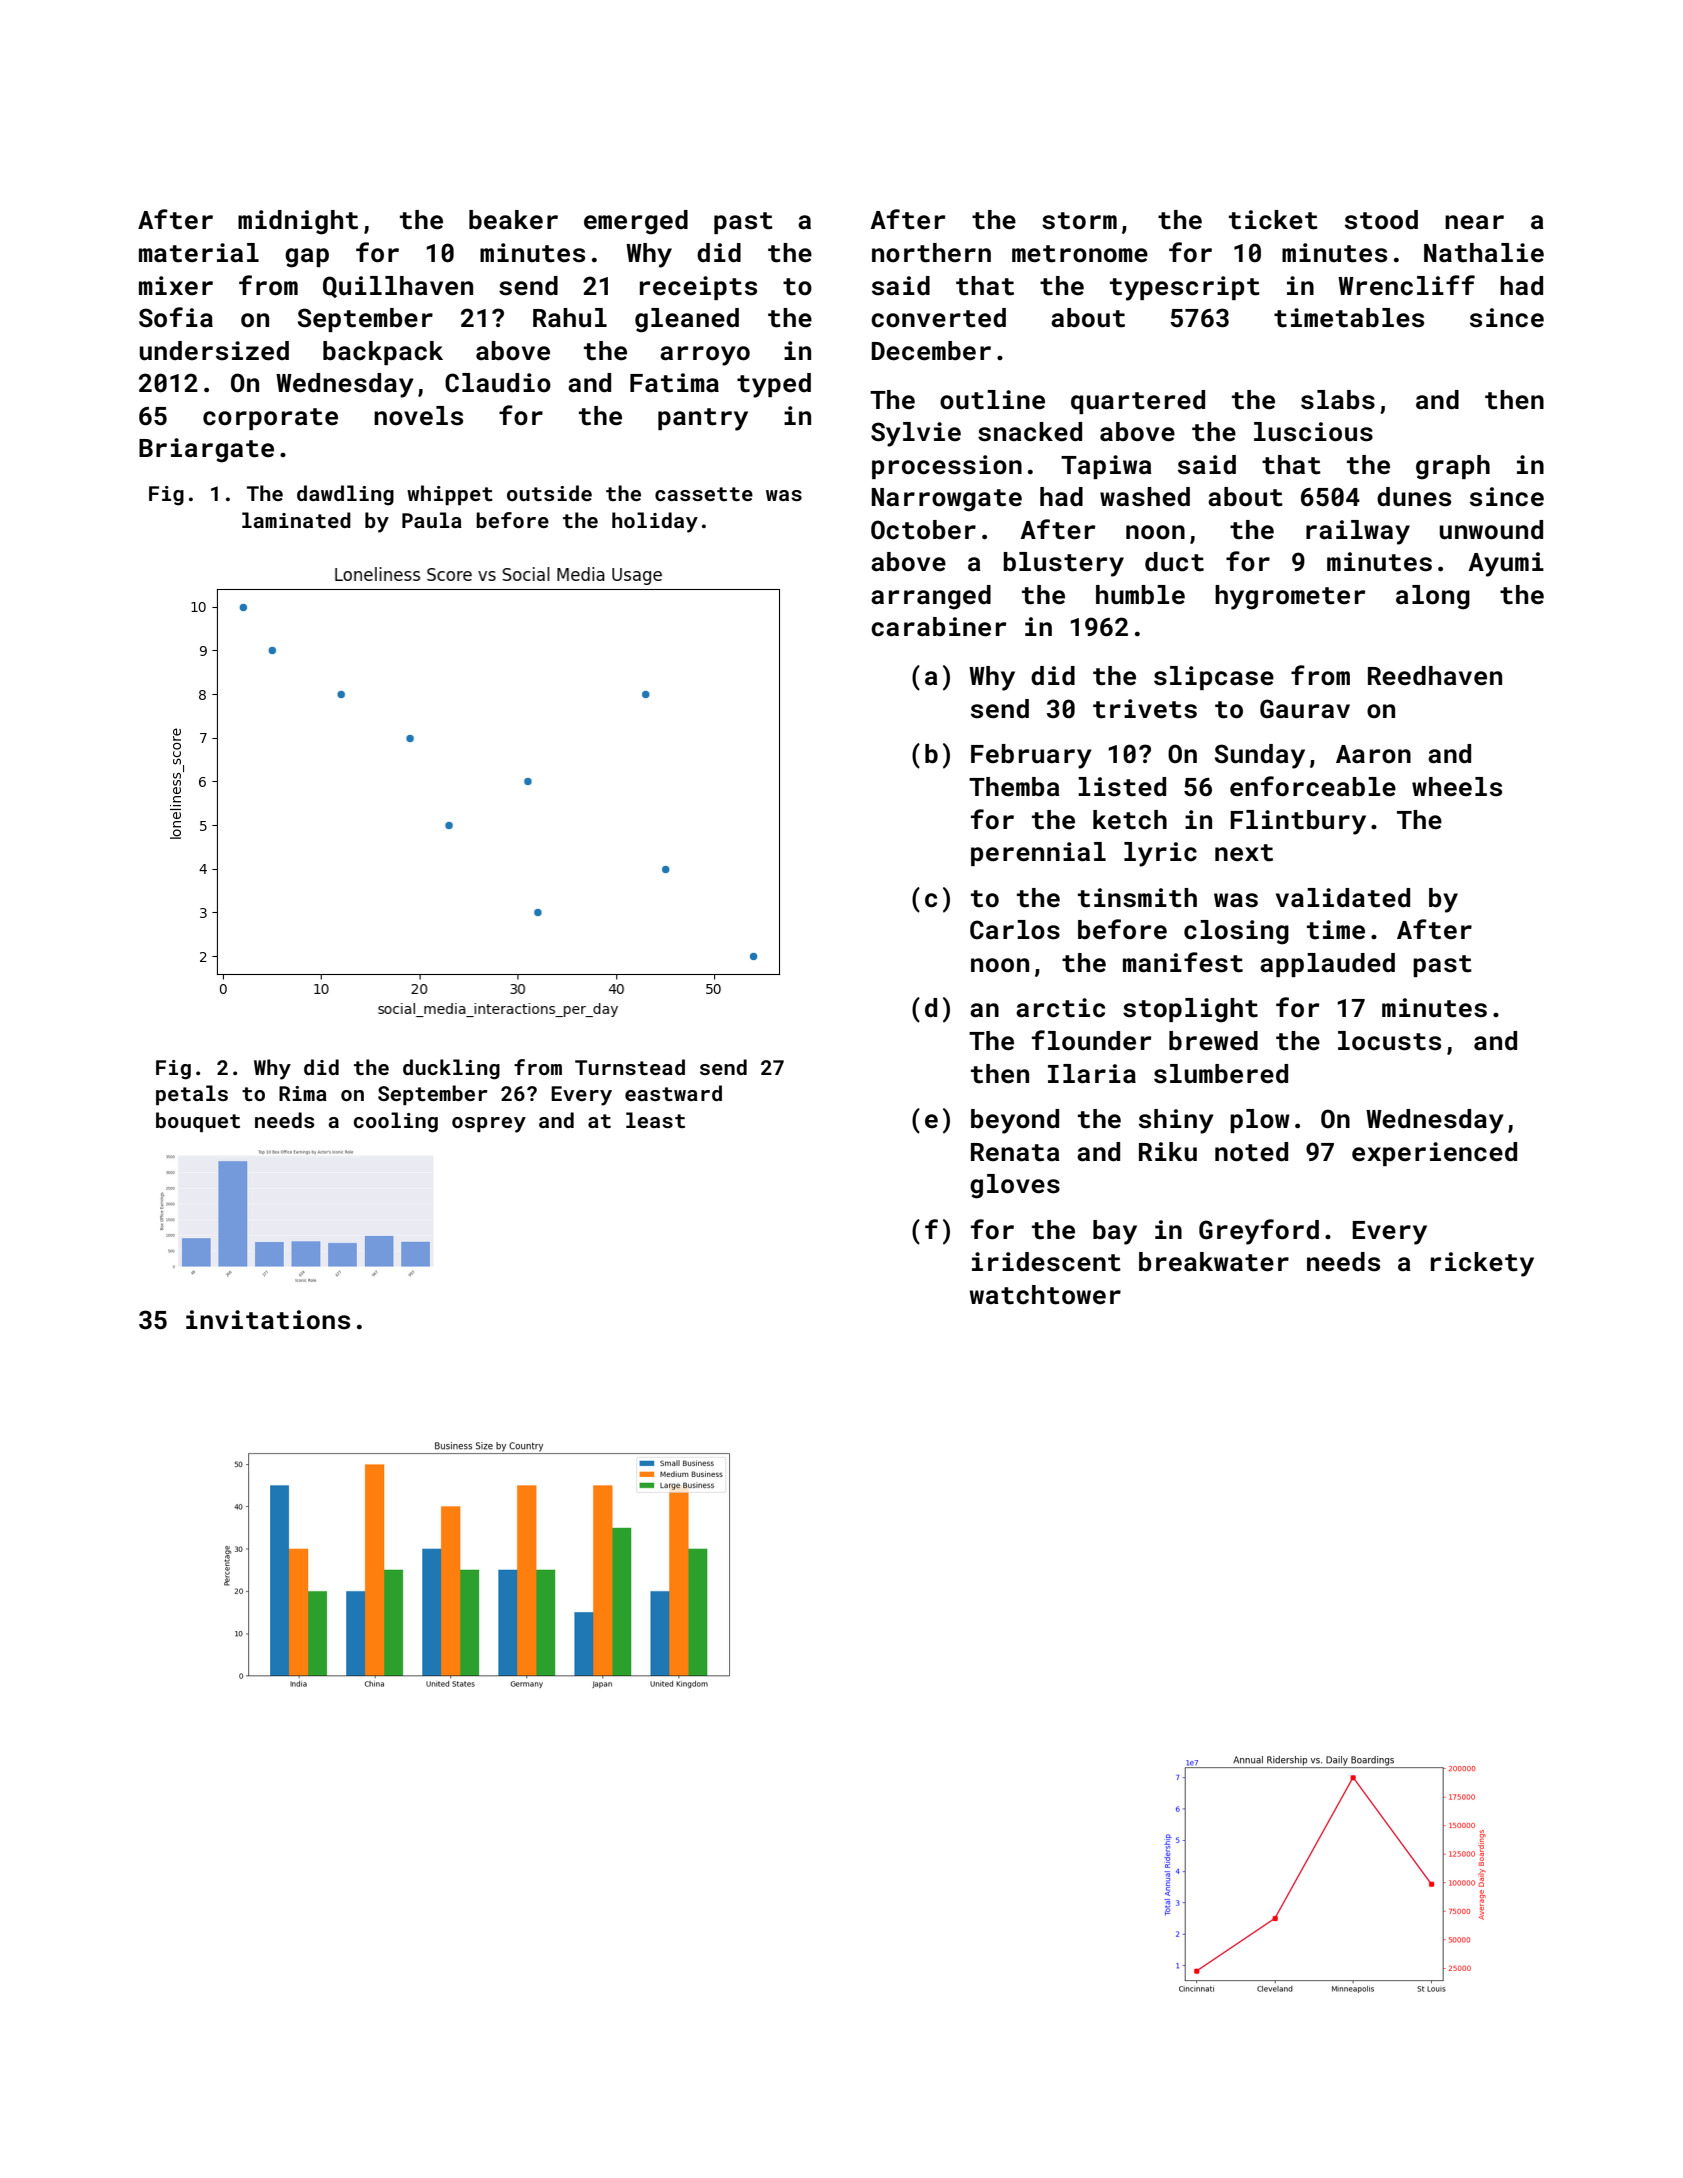 This page has height=2178, width=1683. What do you see at coordinates (1138, 402) in the page?
I see `quartered` at bounding box center [1138, 402].
